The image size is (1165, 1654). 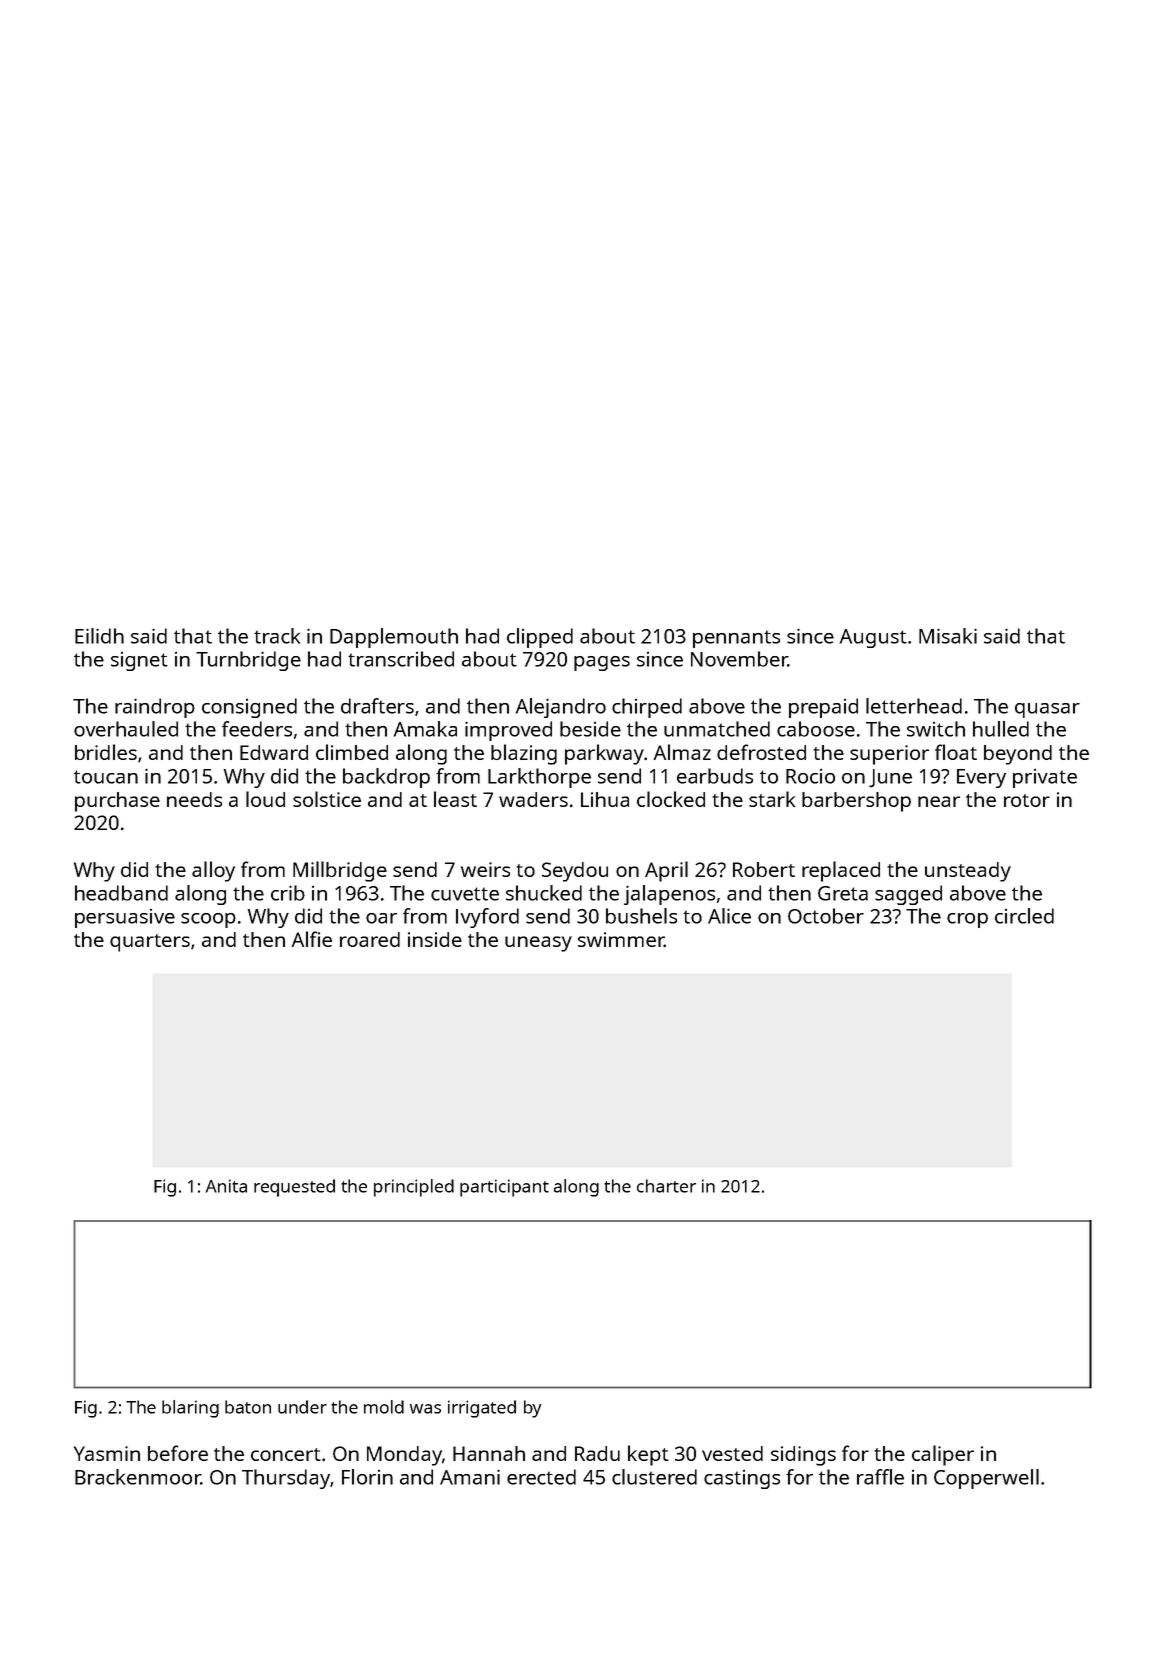 What do you see at coordinates (302, 1407) in the document?
I see `under` at bounding box center [302, 1407].
